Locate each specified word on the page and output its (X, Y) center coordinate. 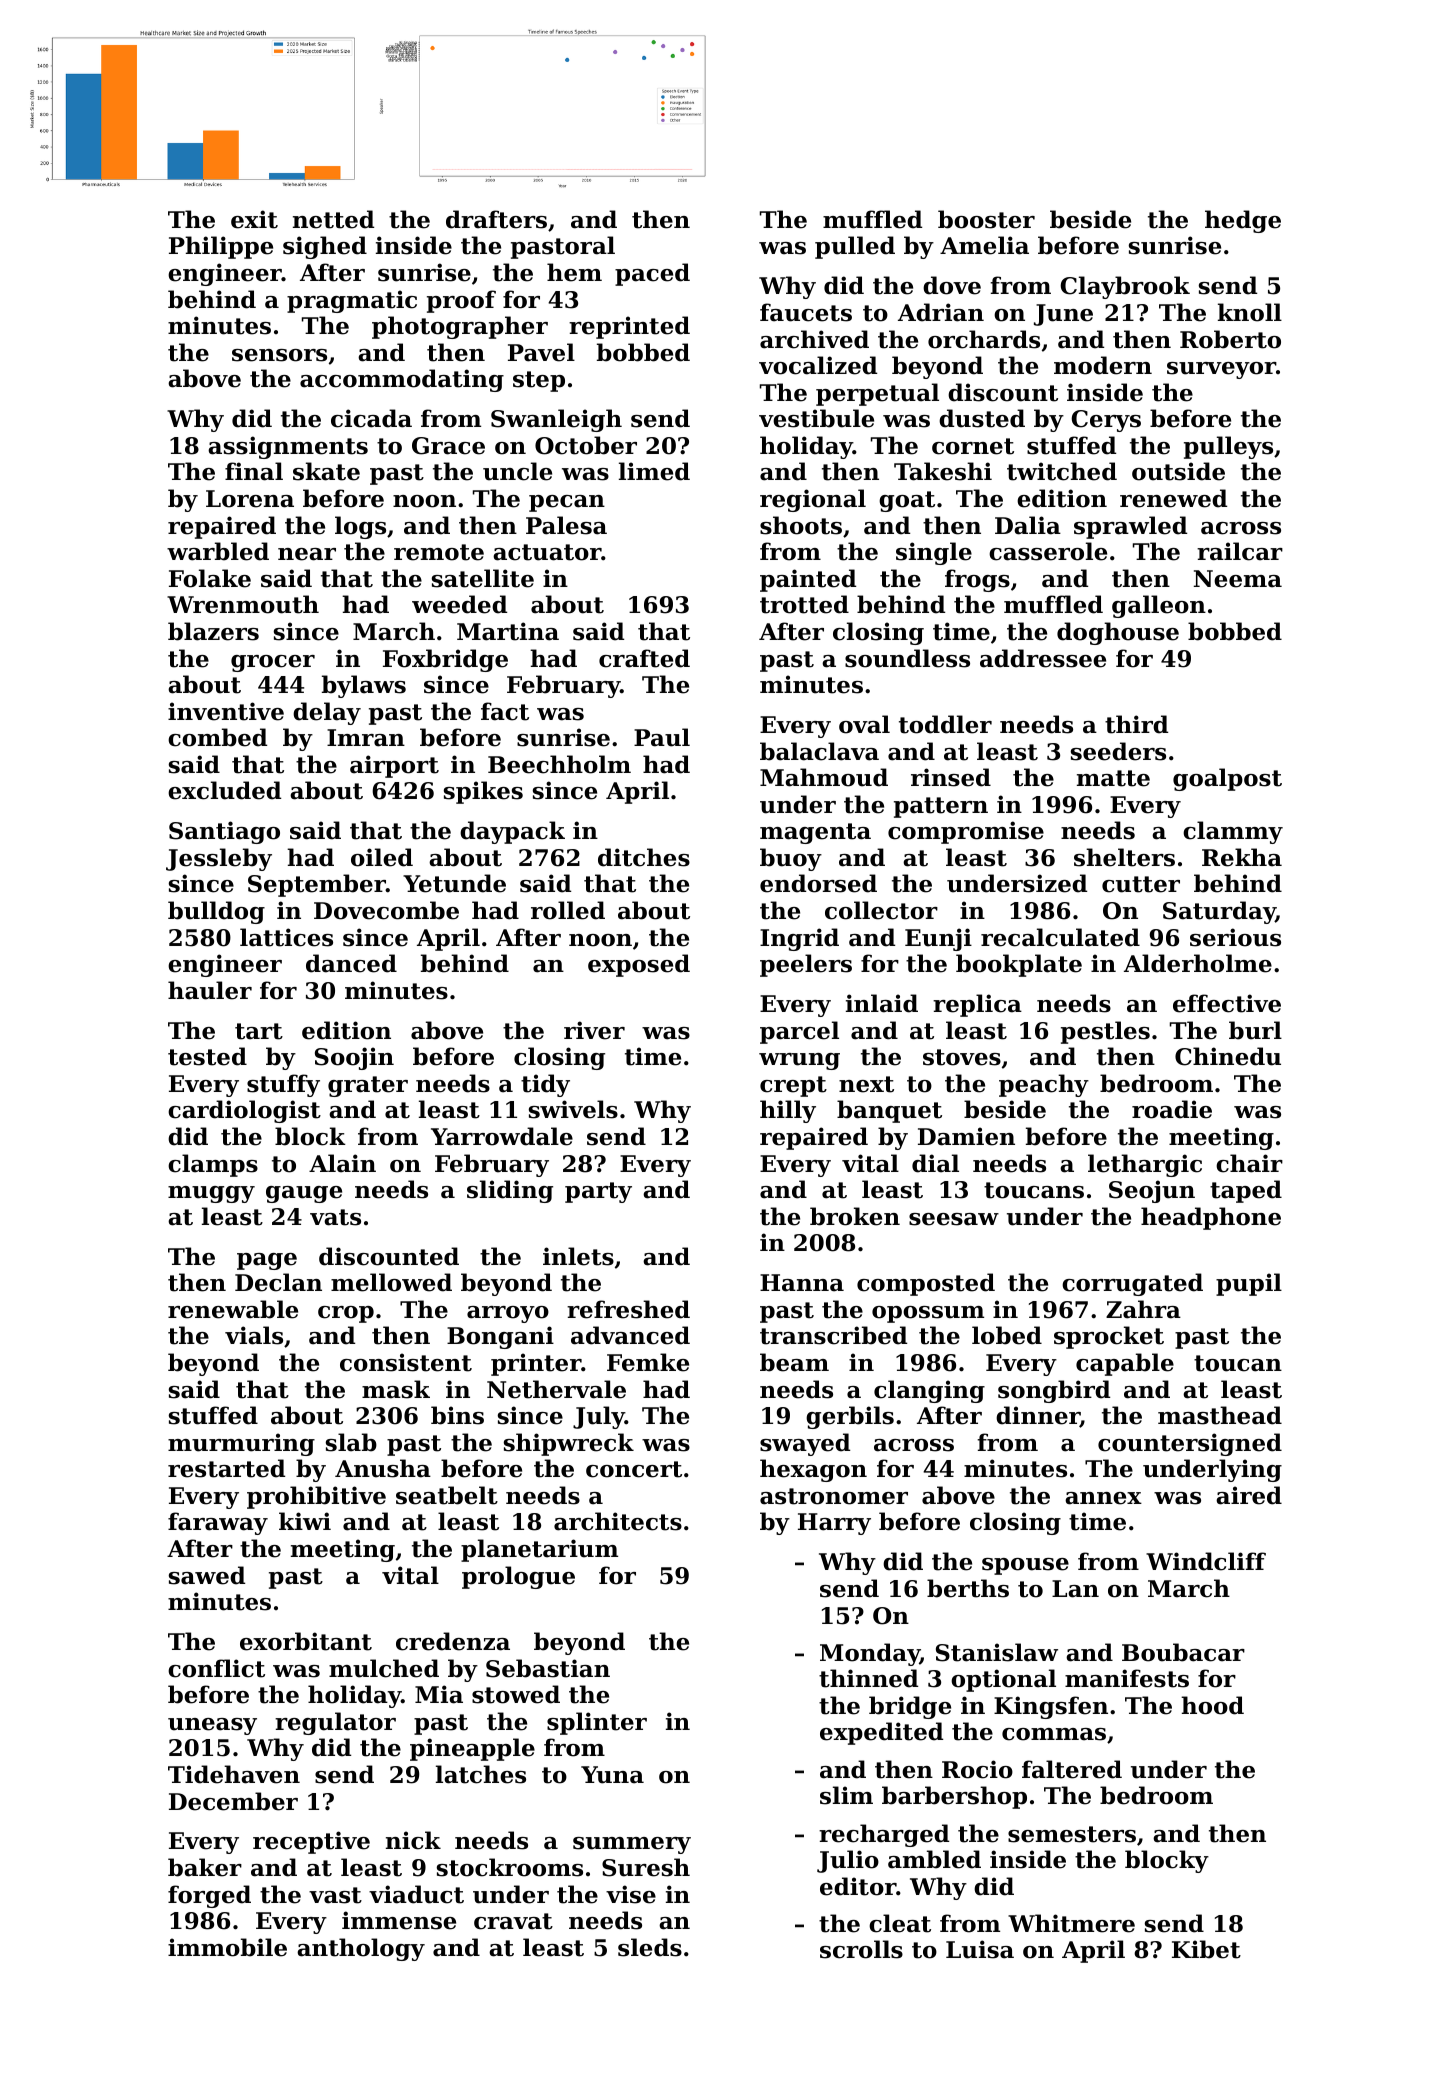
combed (217, 737)
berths (968, 1588)
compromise (966, 832)
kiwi (305, 1521)
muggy (211, 1194)
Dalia (1028, 525)
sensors (279, 355)
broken (855, 1216)
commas (1054, 1734)
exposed (639, 965)
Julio (848, 1861)
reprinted (629, 327)
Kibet (1206, 1949)
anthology (361, 1949)
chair (1249, 1163)
